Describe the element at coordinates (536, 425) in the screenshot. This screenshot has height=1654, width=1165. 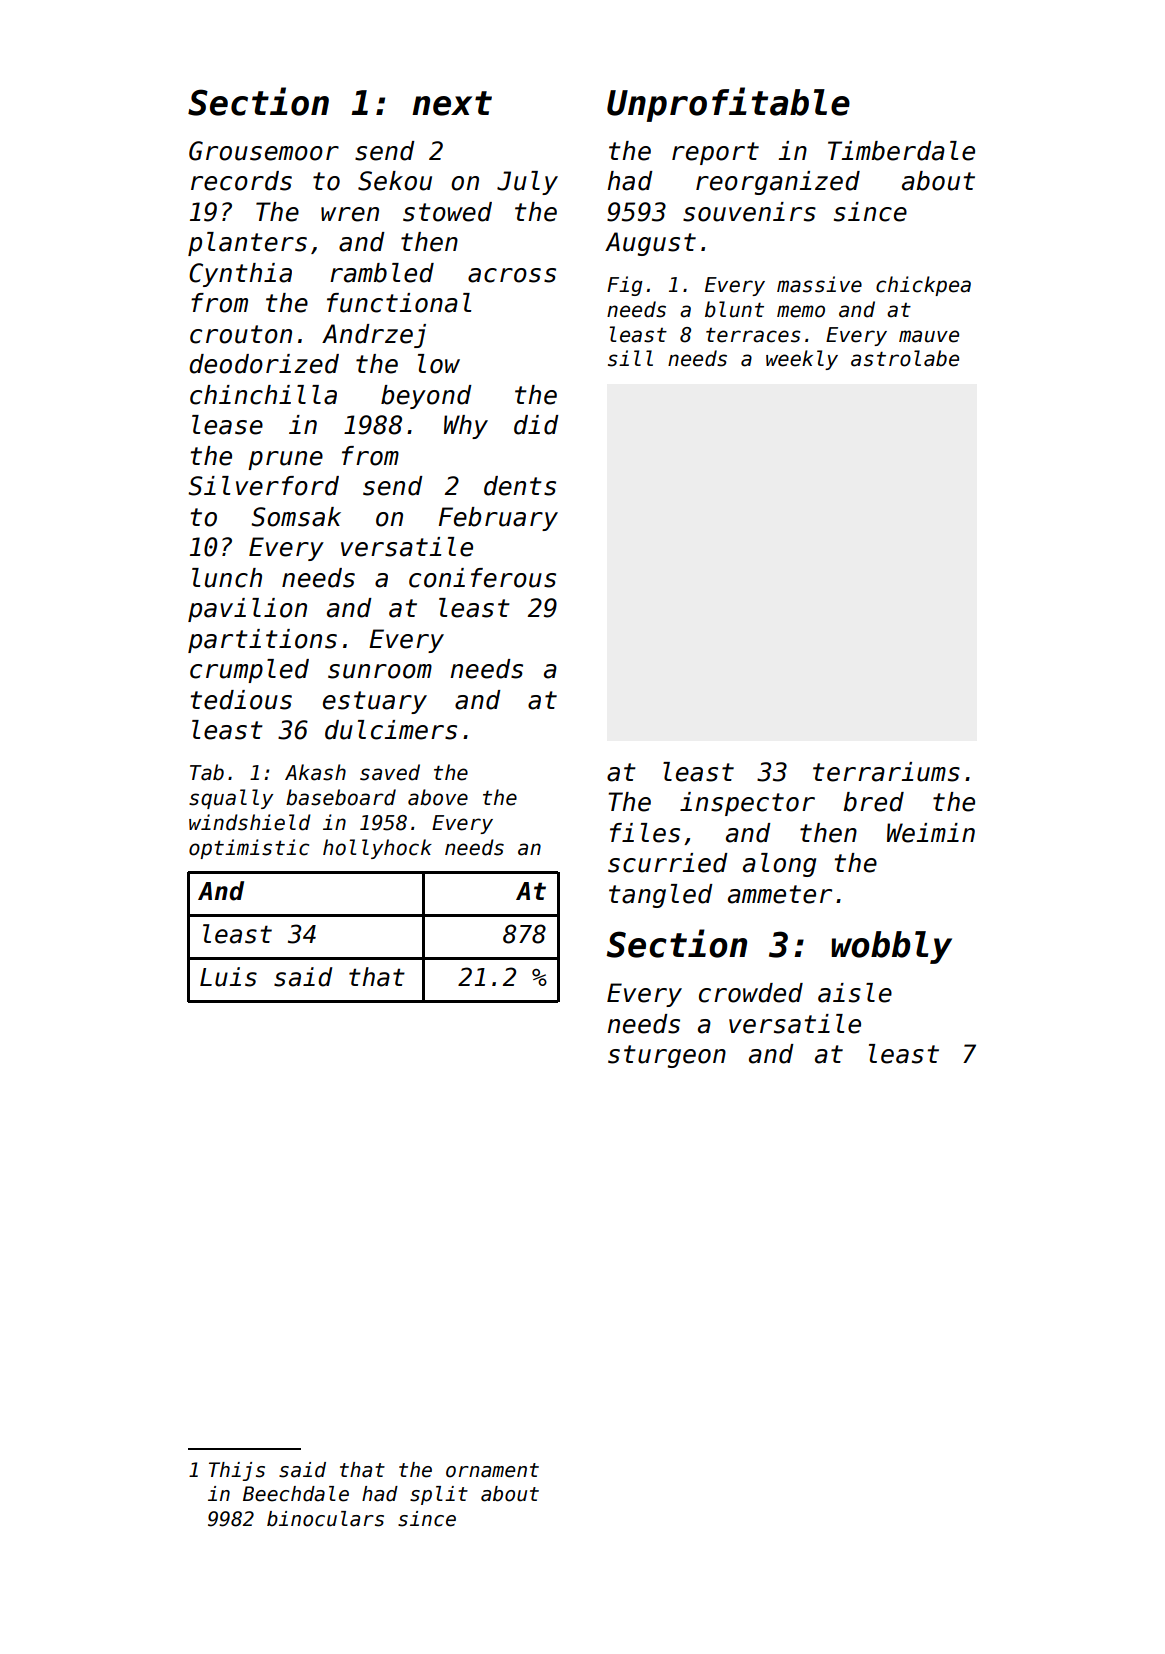
I see `did` at that location.
